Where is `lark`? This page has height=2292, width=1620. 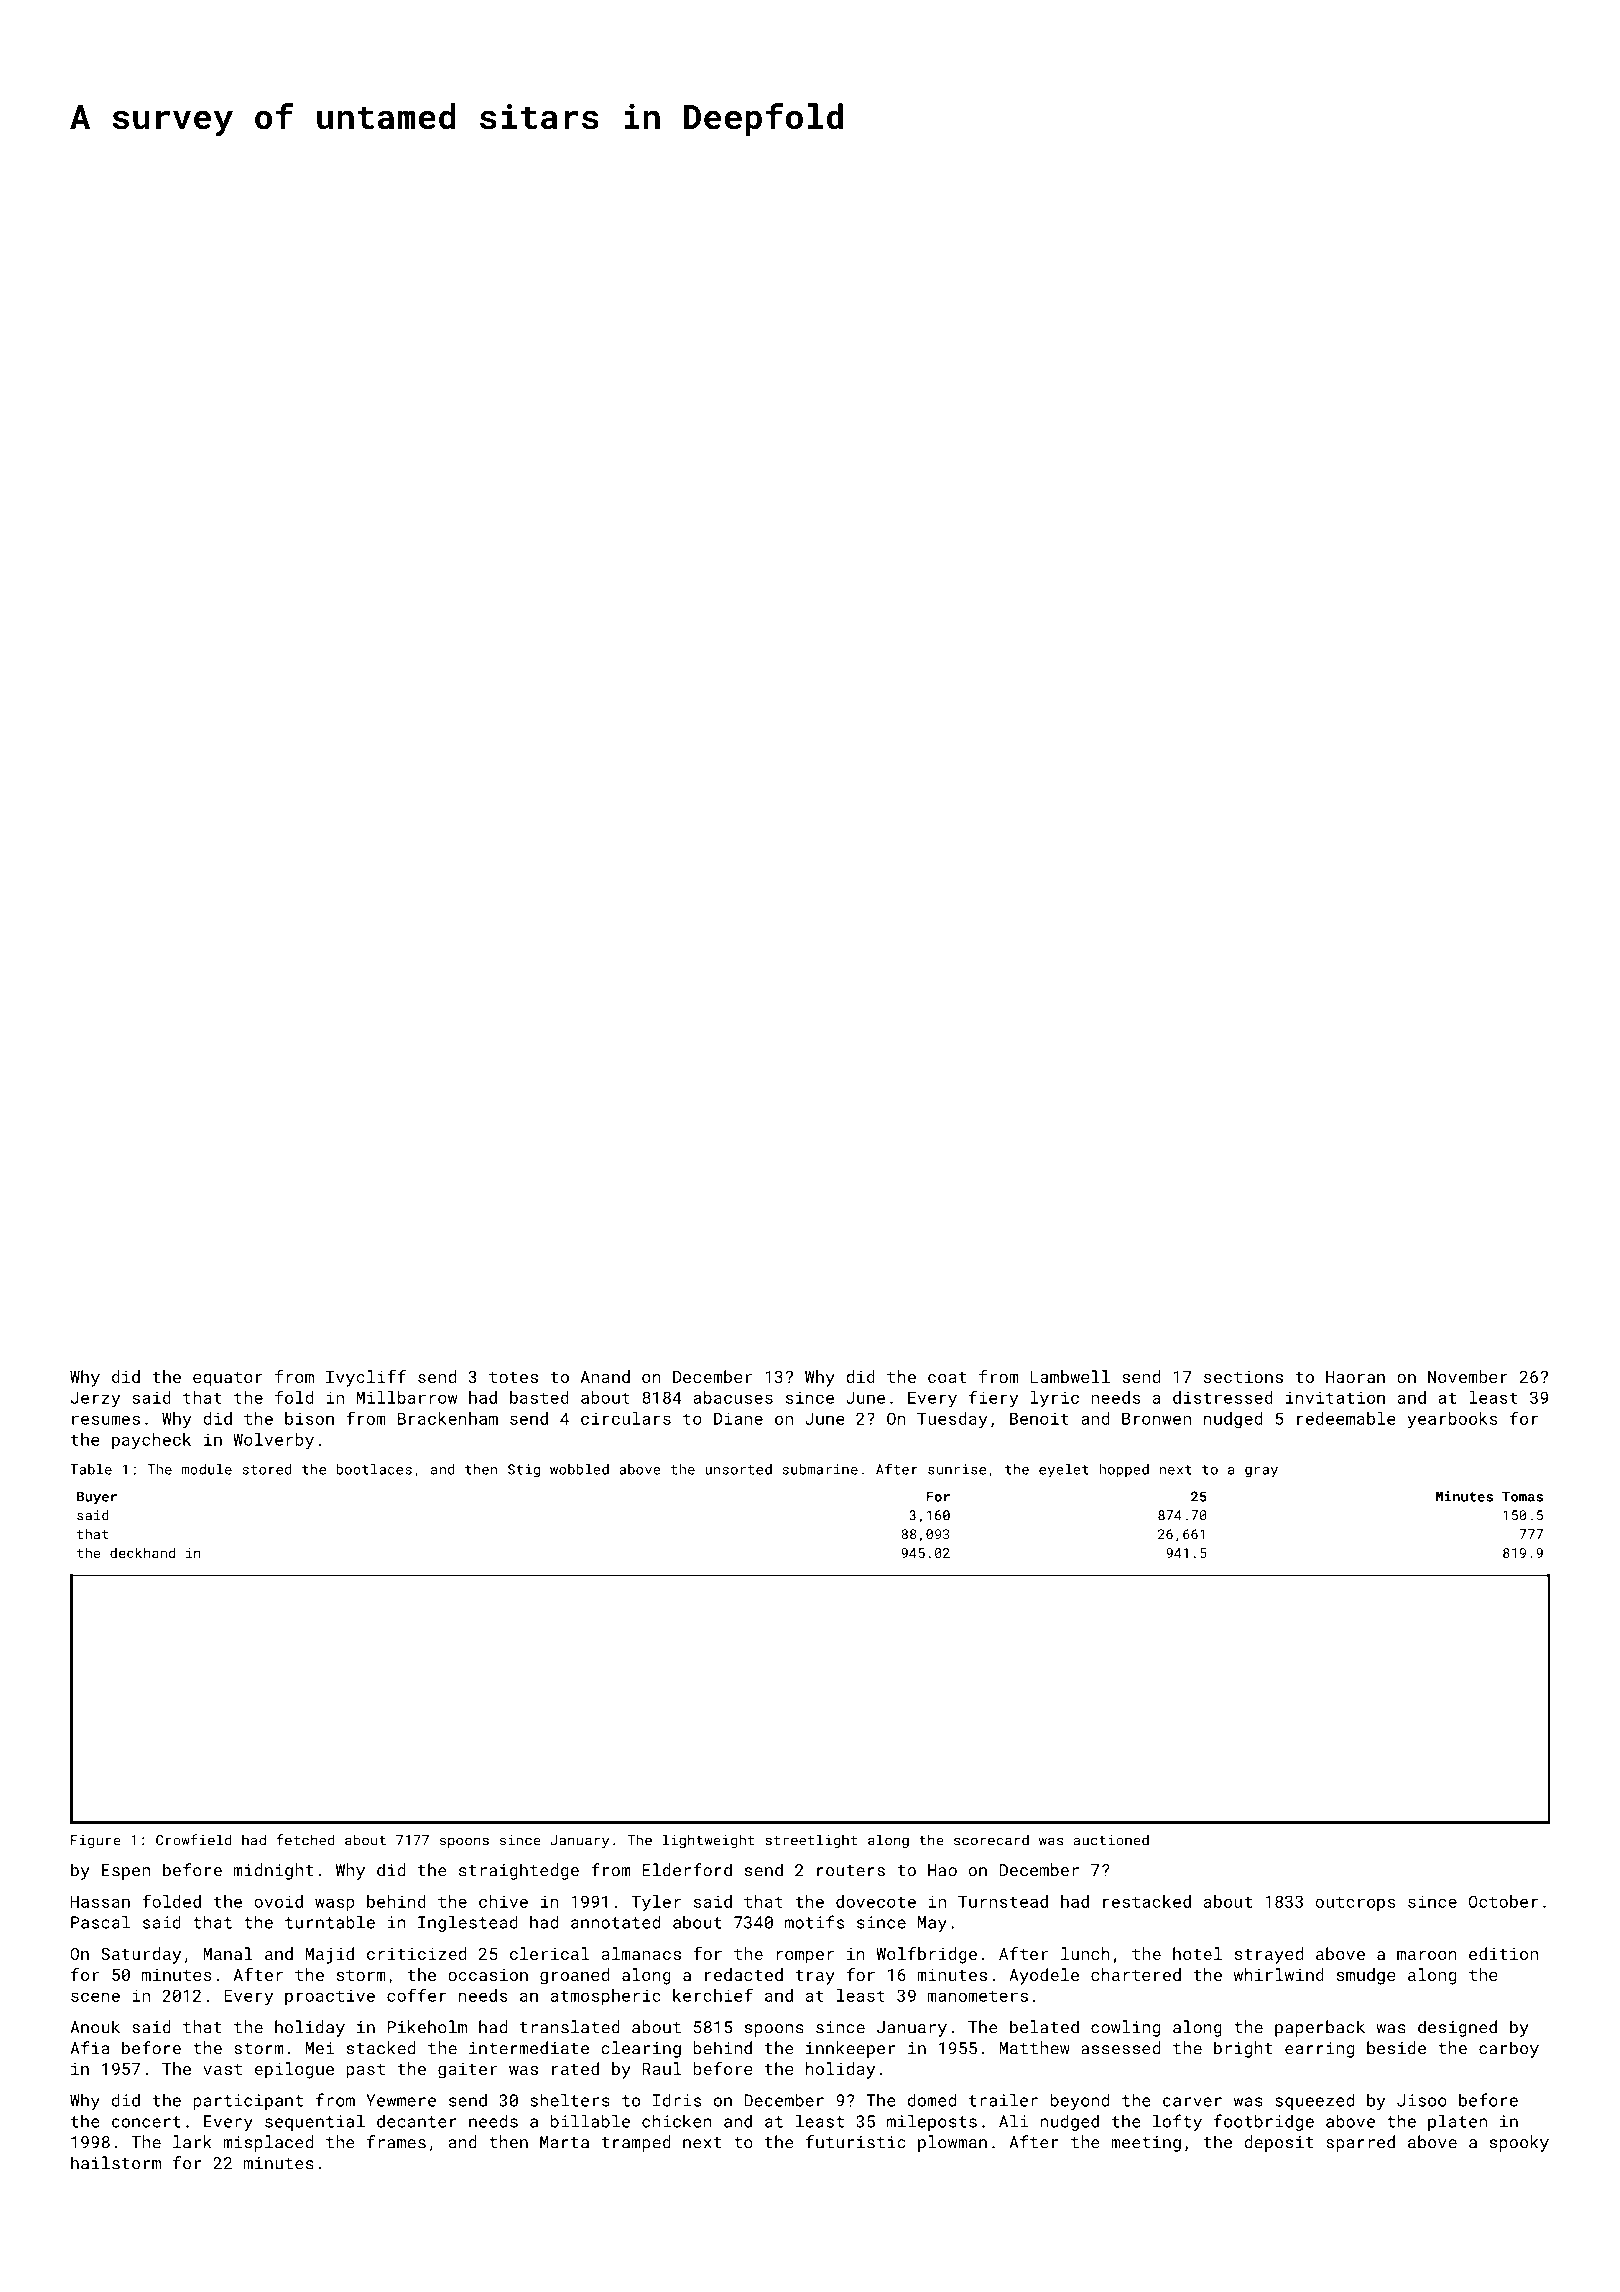
lark is located at coordinates (192, 2142).
